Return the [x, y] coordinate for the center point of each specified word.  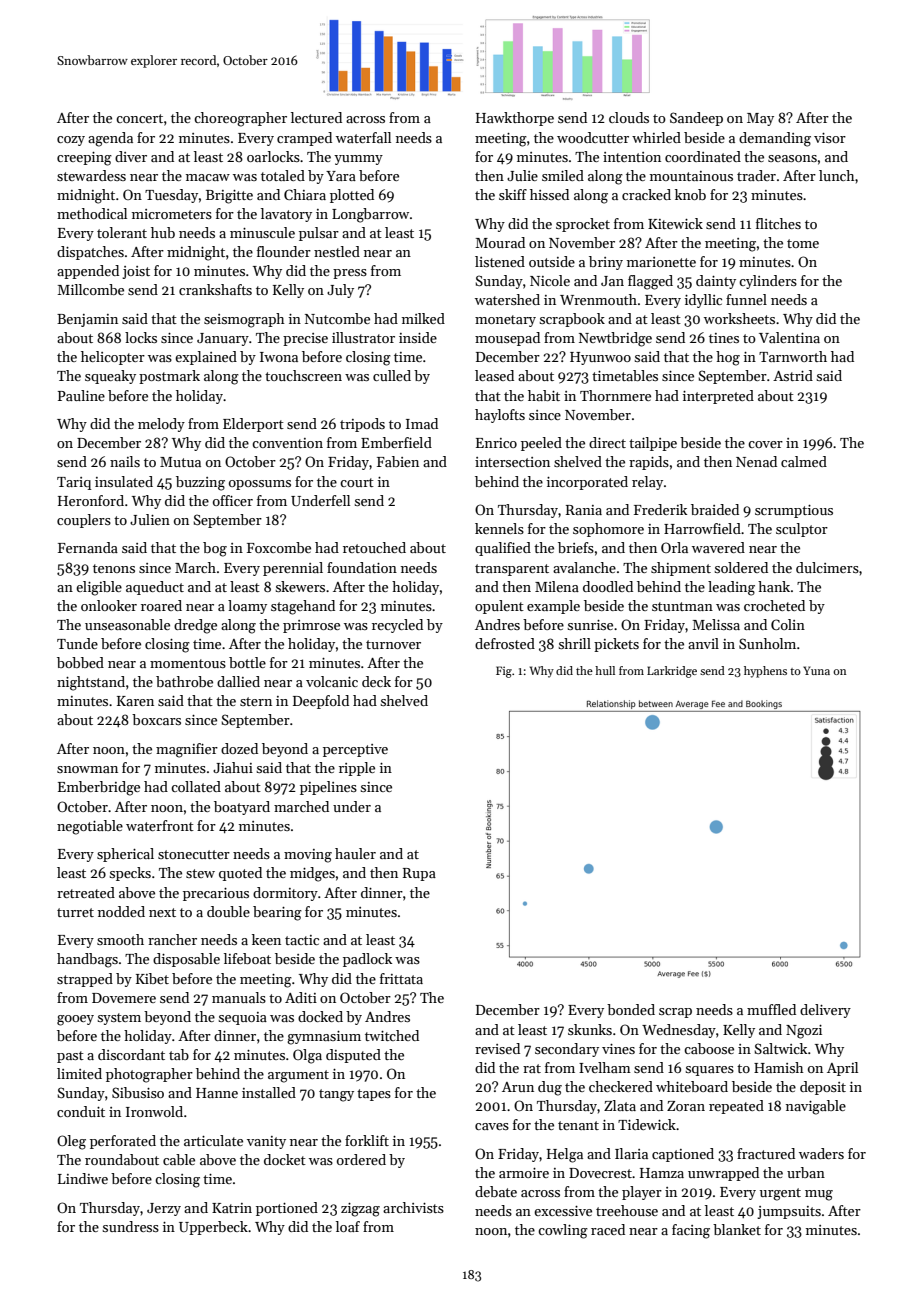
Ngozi [804, 1032]
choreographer [240, 119]
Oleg [71, 1142]
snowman [87, 769]
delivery [825, 1011]
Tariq [74, 483]
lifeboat [247, 958]
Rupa [419, 874]
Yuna [816, 670]
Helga [565, 1155]
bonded [631, 1009]
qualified [503, 549]
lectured [316, 117]
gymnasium [324, 1038]
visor [830, 138]
